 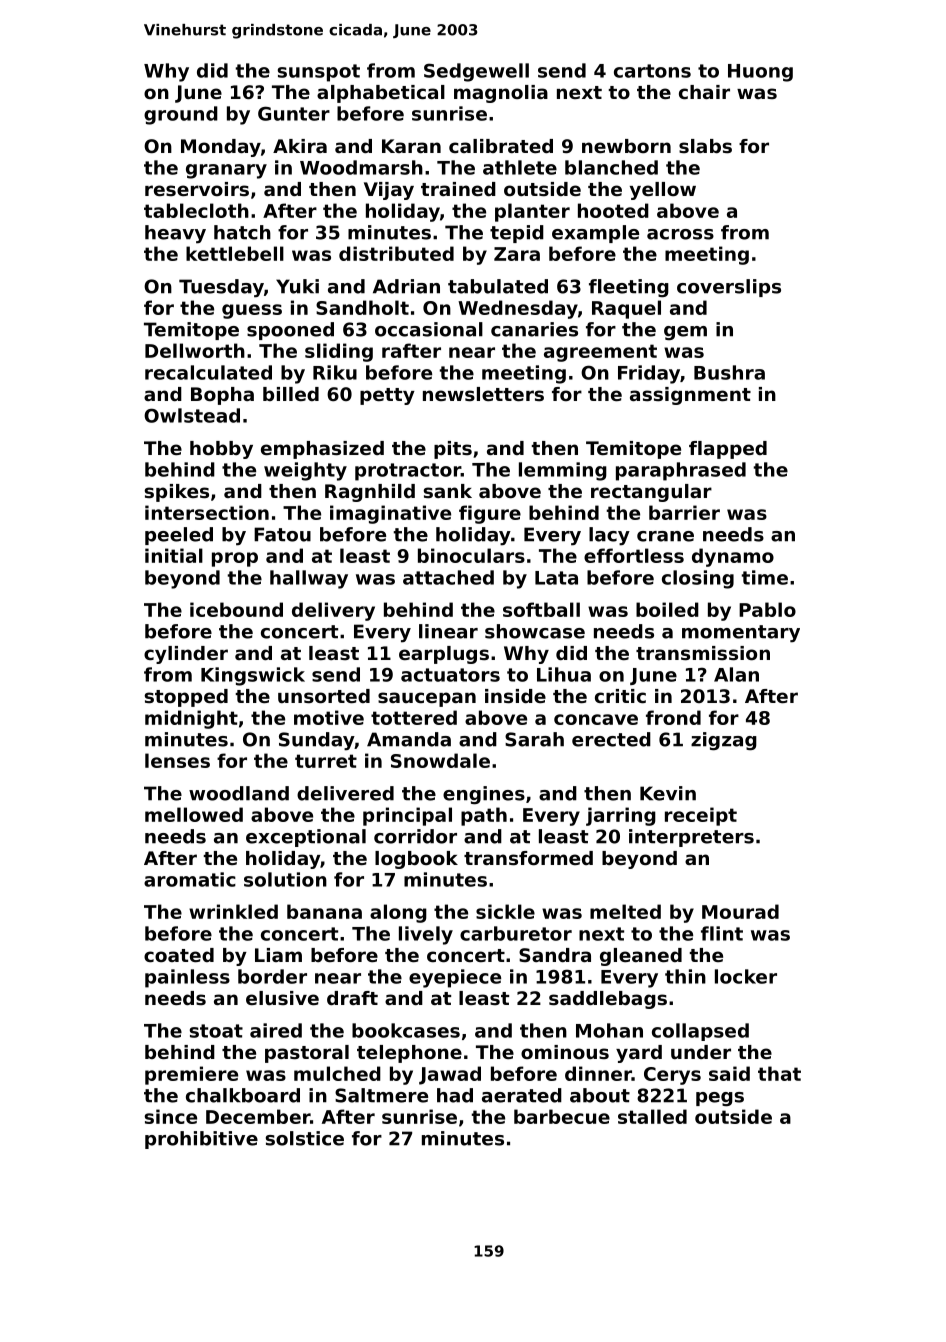 What do you see at coordinates (724, 741) in the screenshot?
I see `zigzag` at bounding box center [724, 741].
